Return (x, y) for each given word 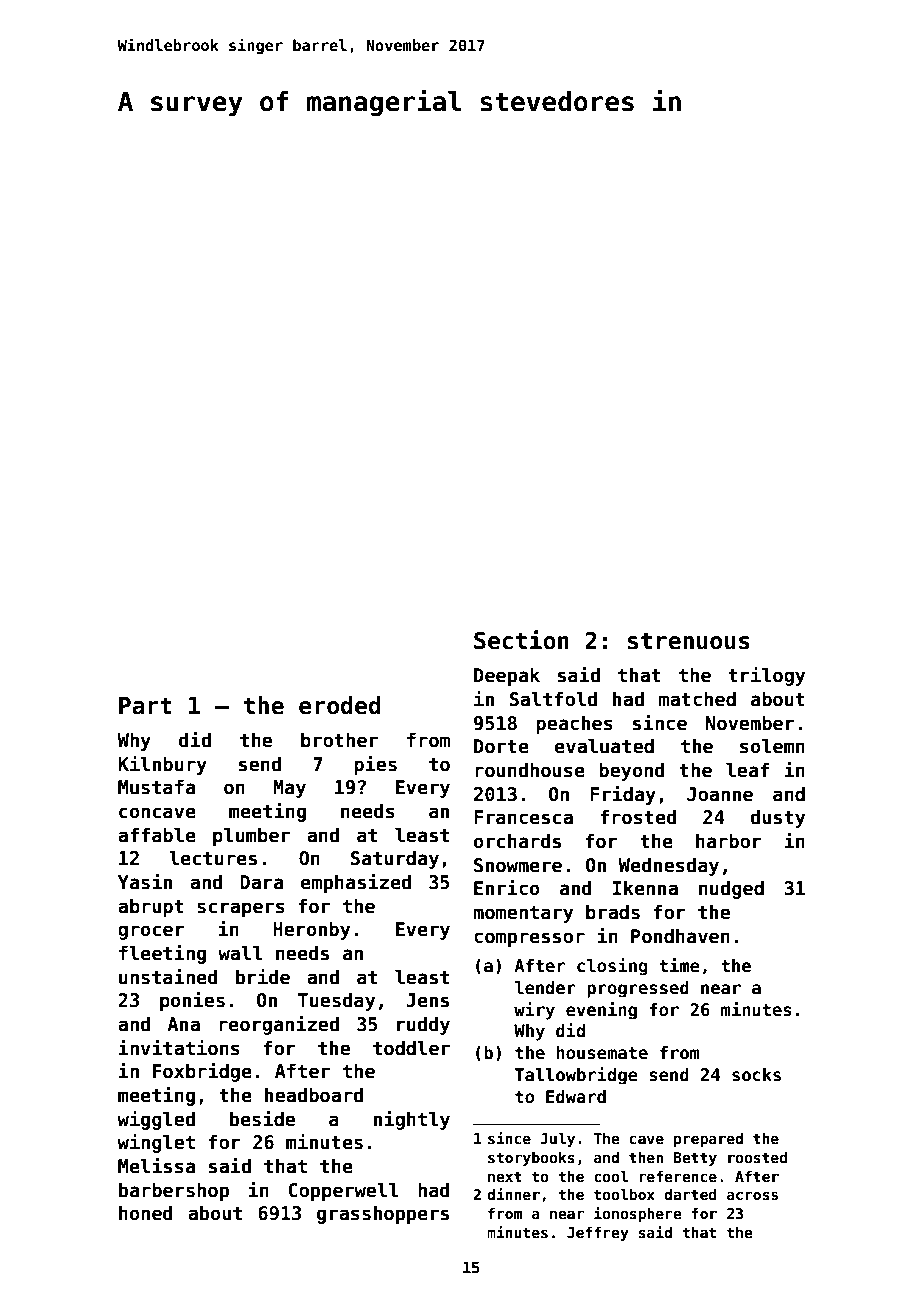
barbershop (174, 1191)
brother (339, 740)
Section (521, 640)
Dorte (501, 746)
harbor (728, 841)
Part (145, 706)
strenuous (689, 641)
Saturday (395, 859)
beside (262, 1119)
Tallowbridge (576, 1076)
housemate (602, 1053)
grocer (151, 932)
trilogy (766, 676)
